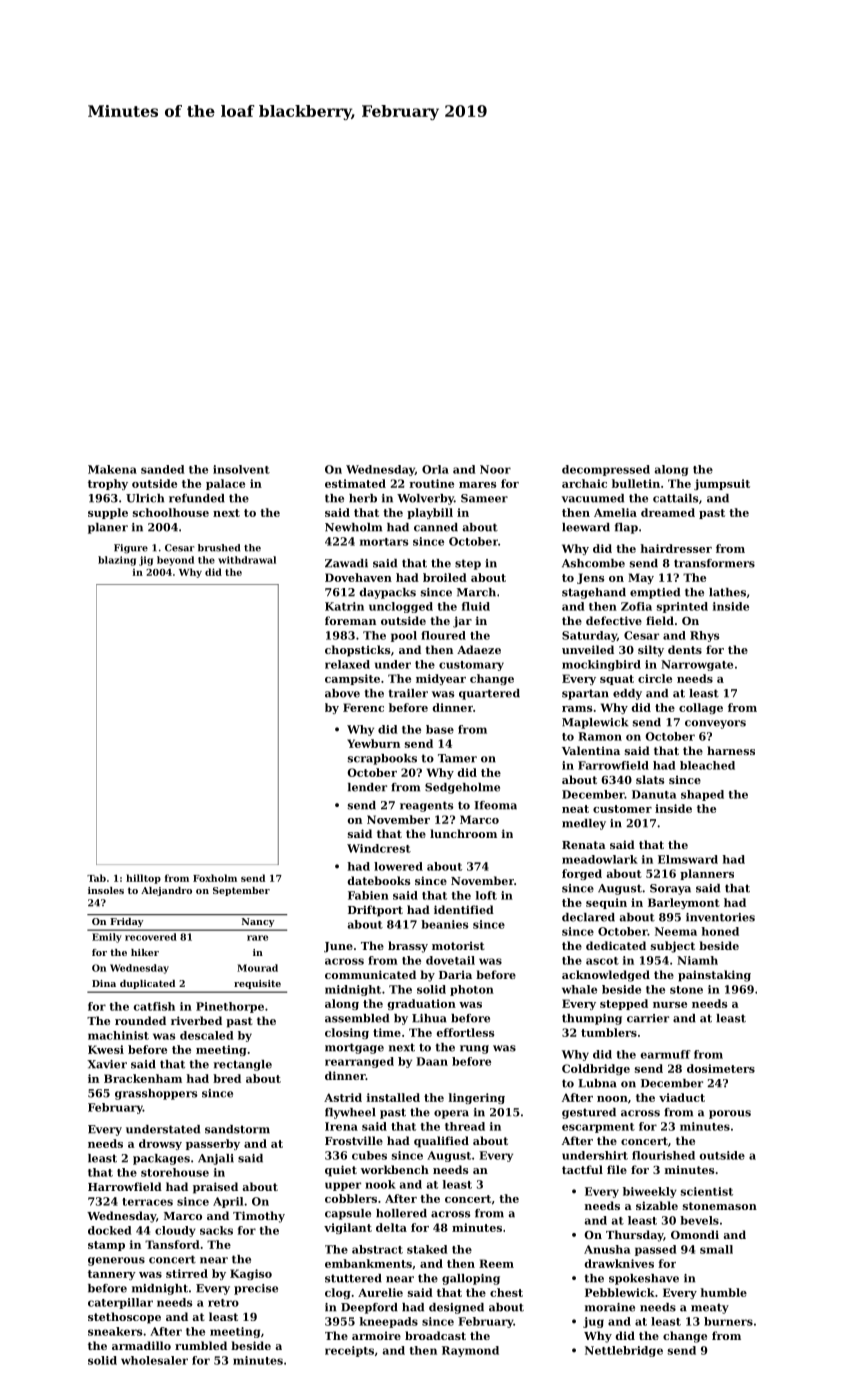 Image resolution: width=849 pixels, height=1400 pixels. Describe the element at coordinates (707, 1191) in the image. I see `scientist` at that location.
